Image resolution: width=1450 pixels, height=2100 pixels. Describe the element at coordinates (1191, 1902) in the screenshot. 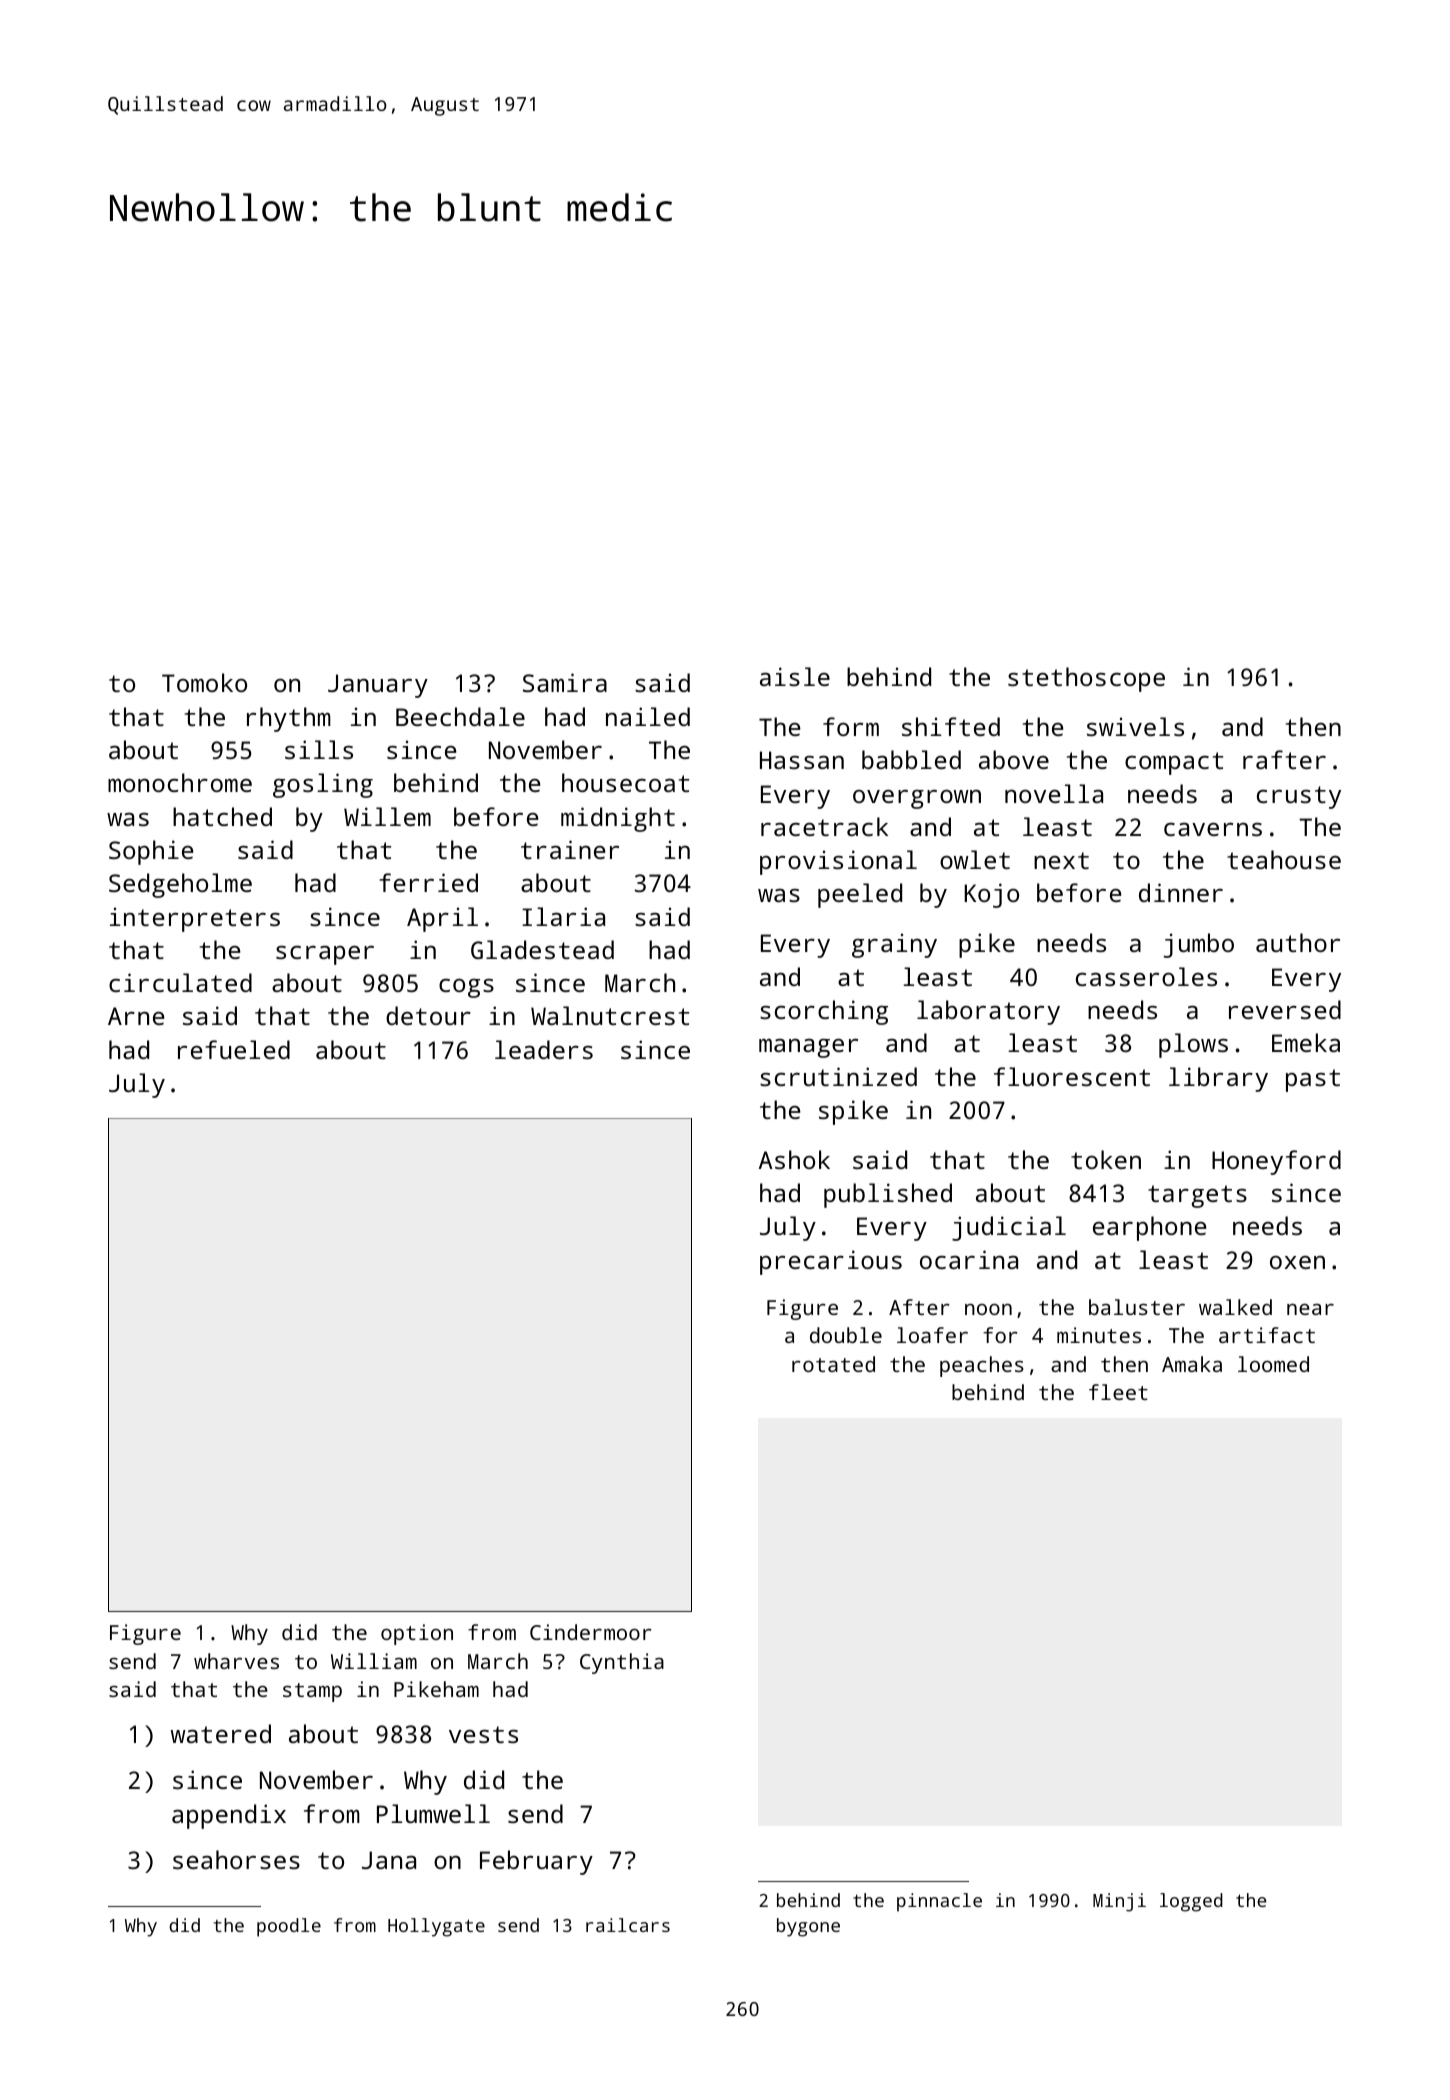

I see `logged` at that location.
